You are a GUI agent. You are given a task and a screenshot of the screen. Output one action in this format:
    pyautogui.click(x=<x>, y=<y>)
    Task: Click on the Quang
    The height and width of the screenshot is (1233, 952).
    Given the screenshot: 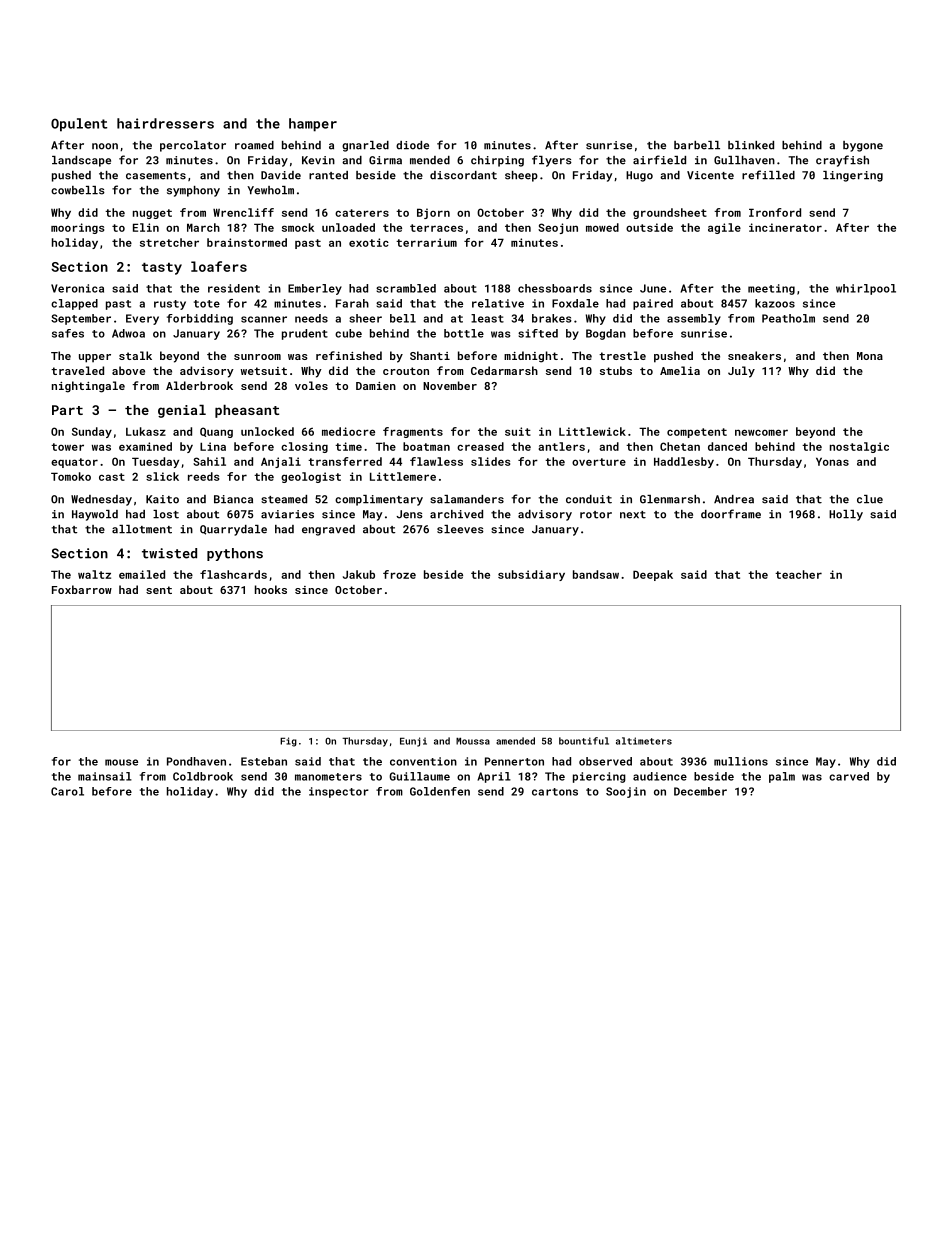 What is the action you would take?
    pyautogui.click(x=216, y=432)
